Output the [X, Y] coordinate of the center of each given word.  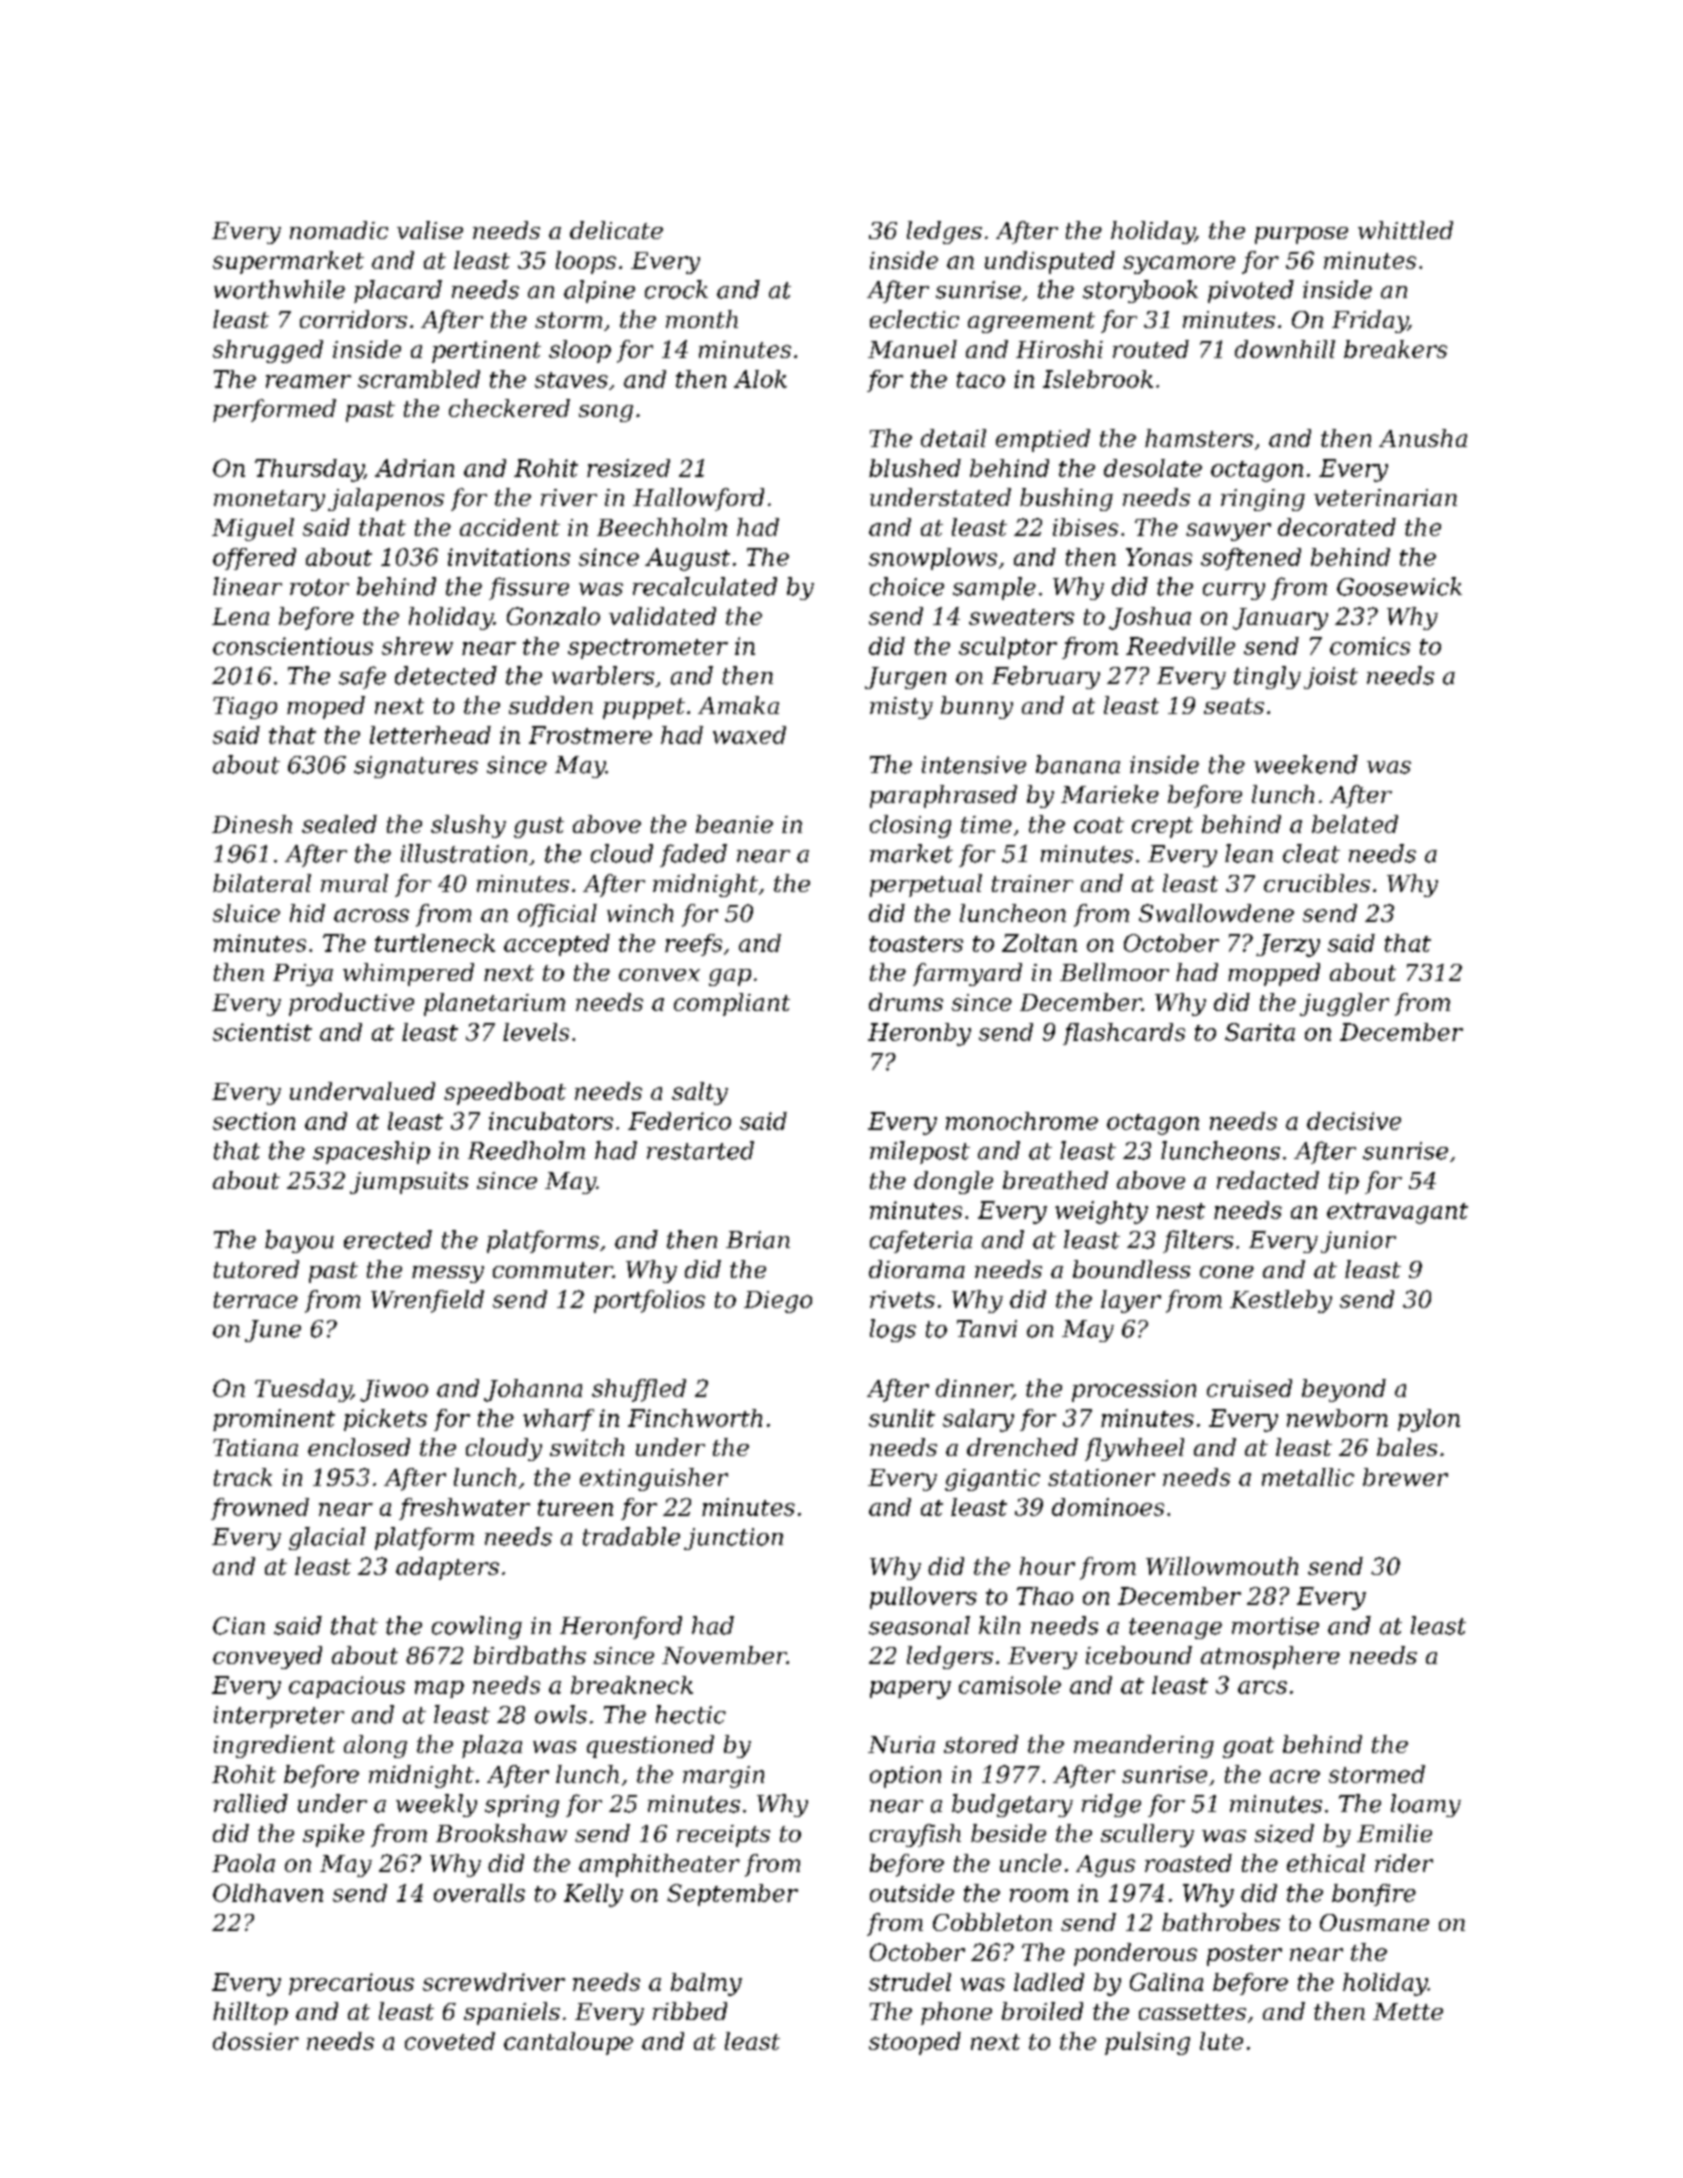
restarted [700, 1150]
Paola [243, 1863]
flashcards [1124, 1034]
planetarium [494, 1004]
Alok [760, 379]
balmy [706, 1984]
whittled [1405, 230]
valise [430, 230]
